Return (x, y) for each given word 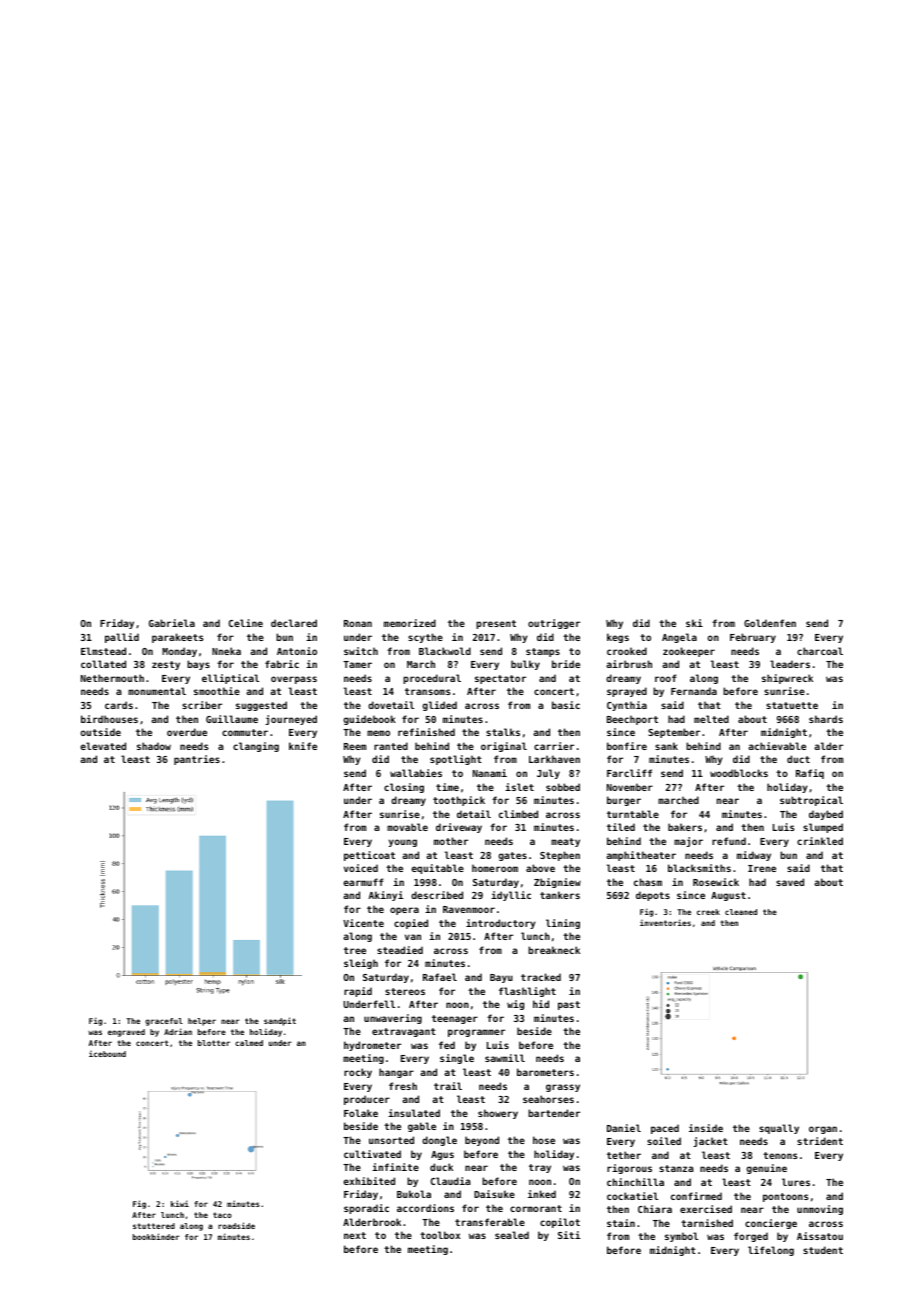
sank (666, 746)
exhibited (369, 1181)
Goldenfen (770, 623)
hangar (396, 1073)
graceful (164, 1022)
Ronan (358, 623)
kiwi (180, 1203)
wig (515, 1005)
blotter (214, 1043)
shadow (154, 746)
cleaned (741, 912)
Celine (246, 623)
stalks (503, 732)
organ (823, 1130)
